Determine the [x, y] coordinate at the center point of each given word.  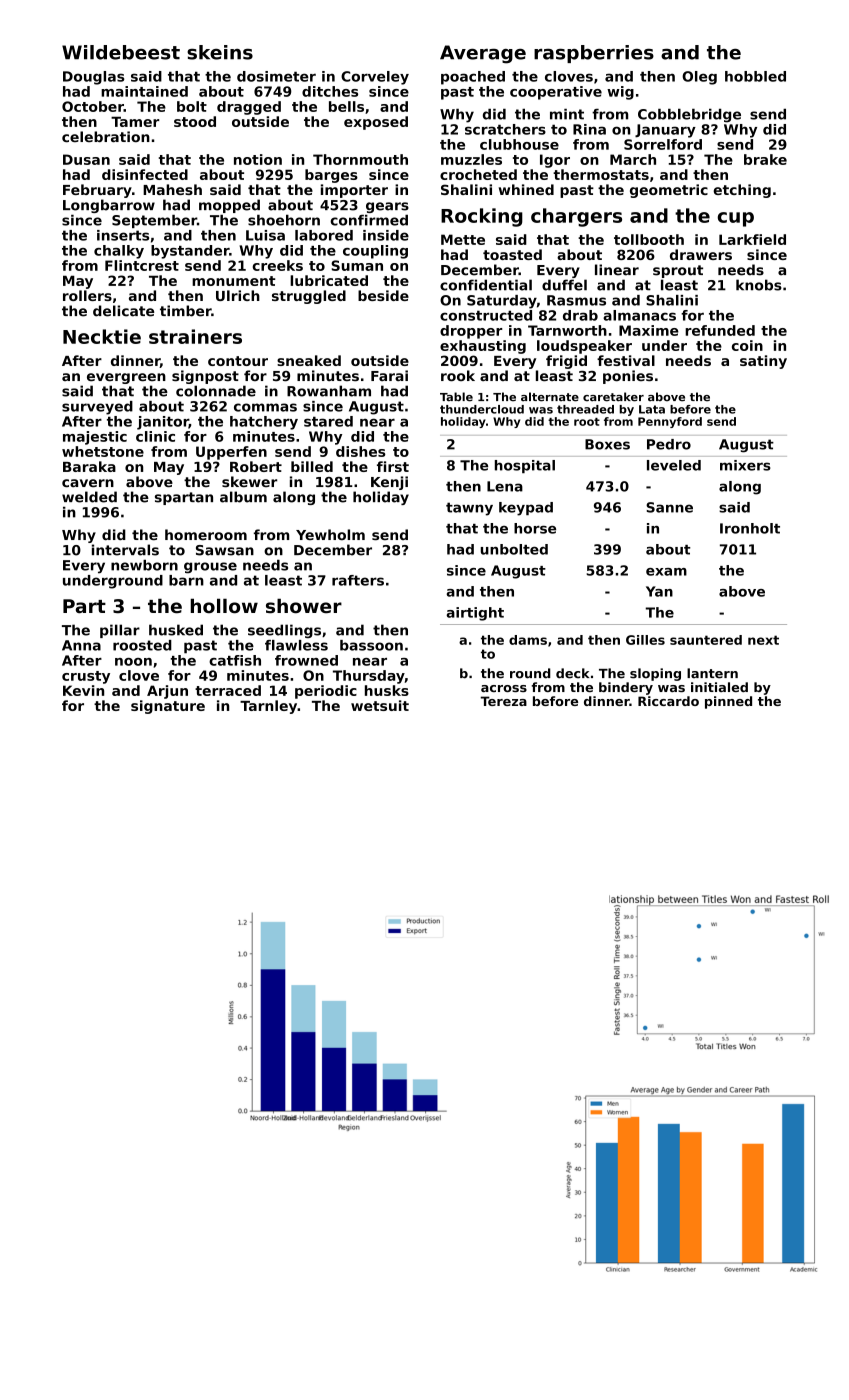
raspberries [594, 54]
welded [89, 497]
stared [328, 421]
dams [528, 640]
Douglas [94, 78]
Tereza [503, 701]
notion [258, 159]
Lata [652, 409]
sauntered [706, 640]
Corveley [375, 78]
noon [133, 662]
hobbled [755, 76]
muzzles [471, 159]
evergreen [126, 378]
